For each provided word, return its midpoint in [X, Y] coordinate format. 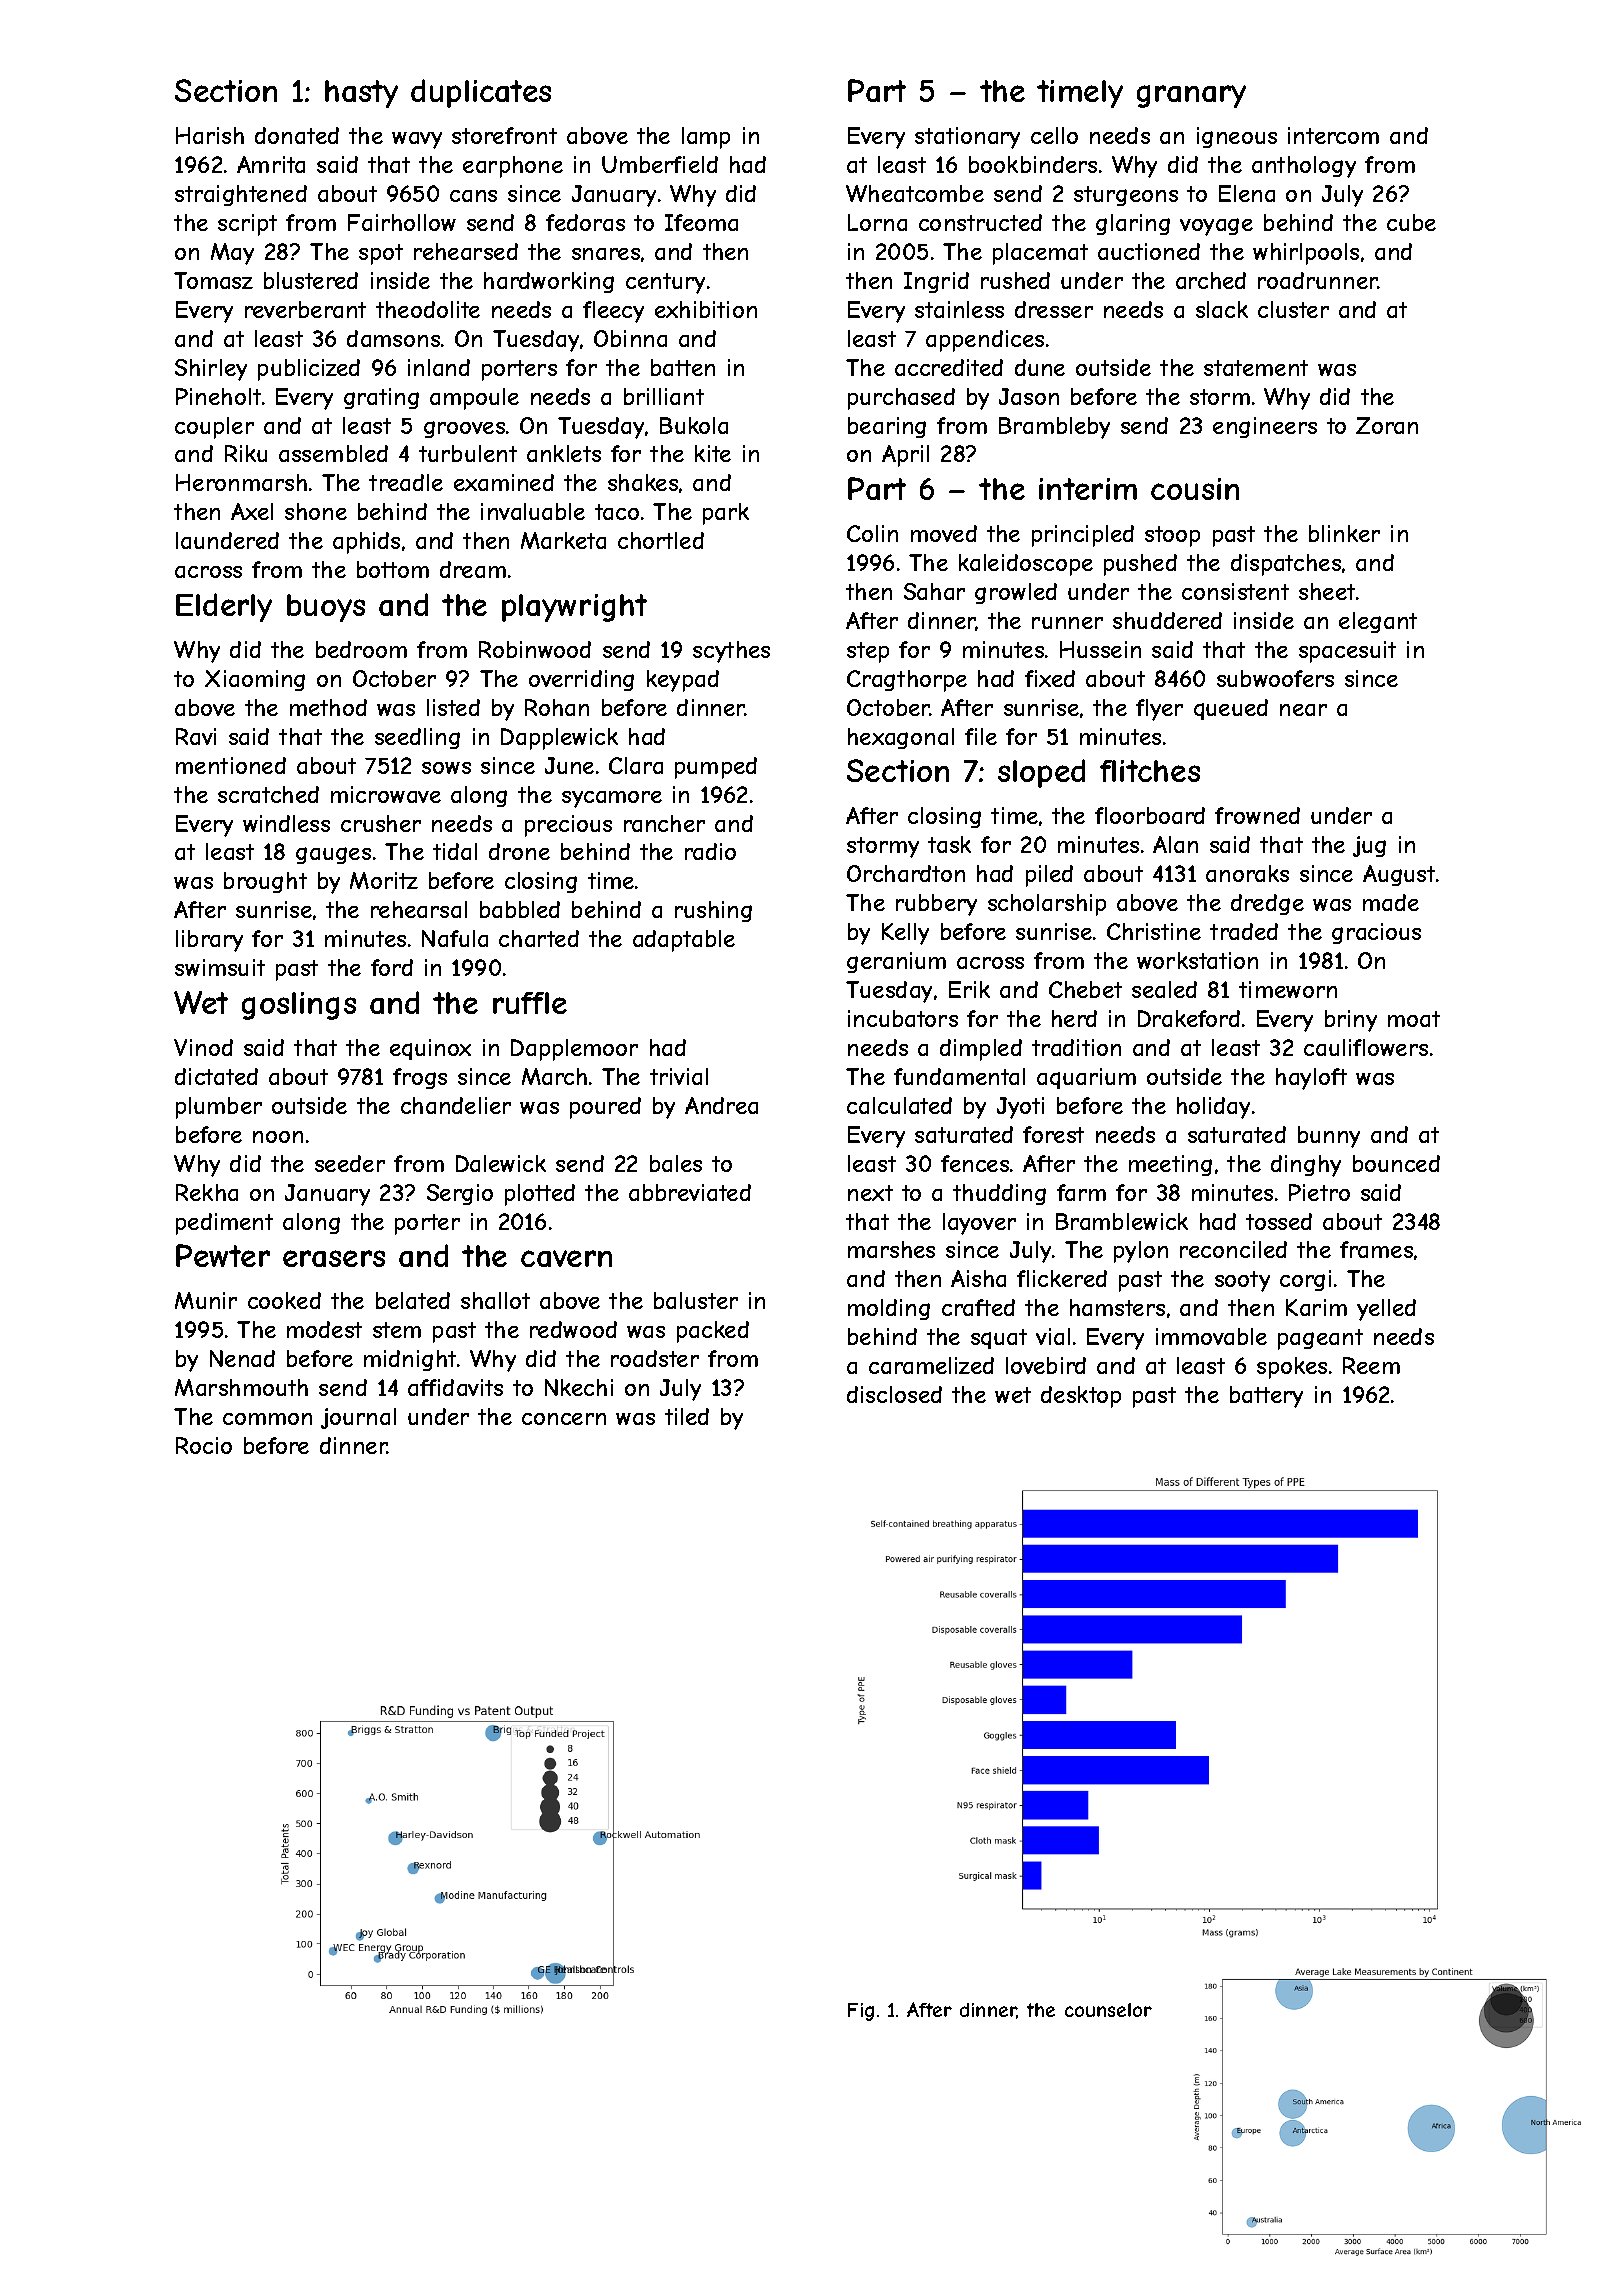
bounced [1396, 1163]
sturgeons [1126, 196]
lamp [706, 138]
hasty [361, 94]
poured [605, 1108]
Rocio [204, 1445]
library [209, 941]
